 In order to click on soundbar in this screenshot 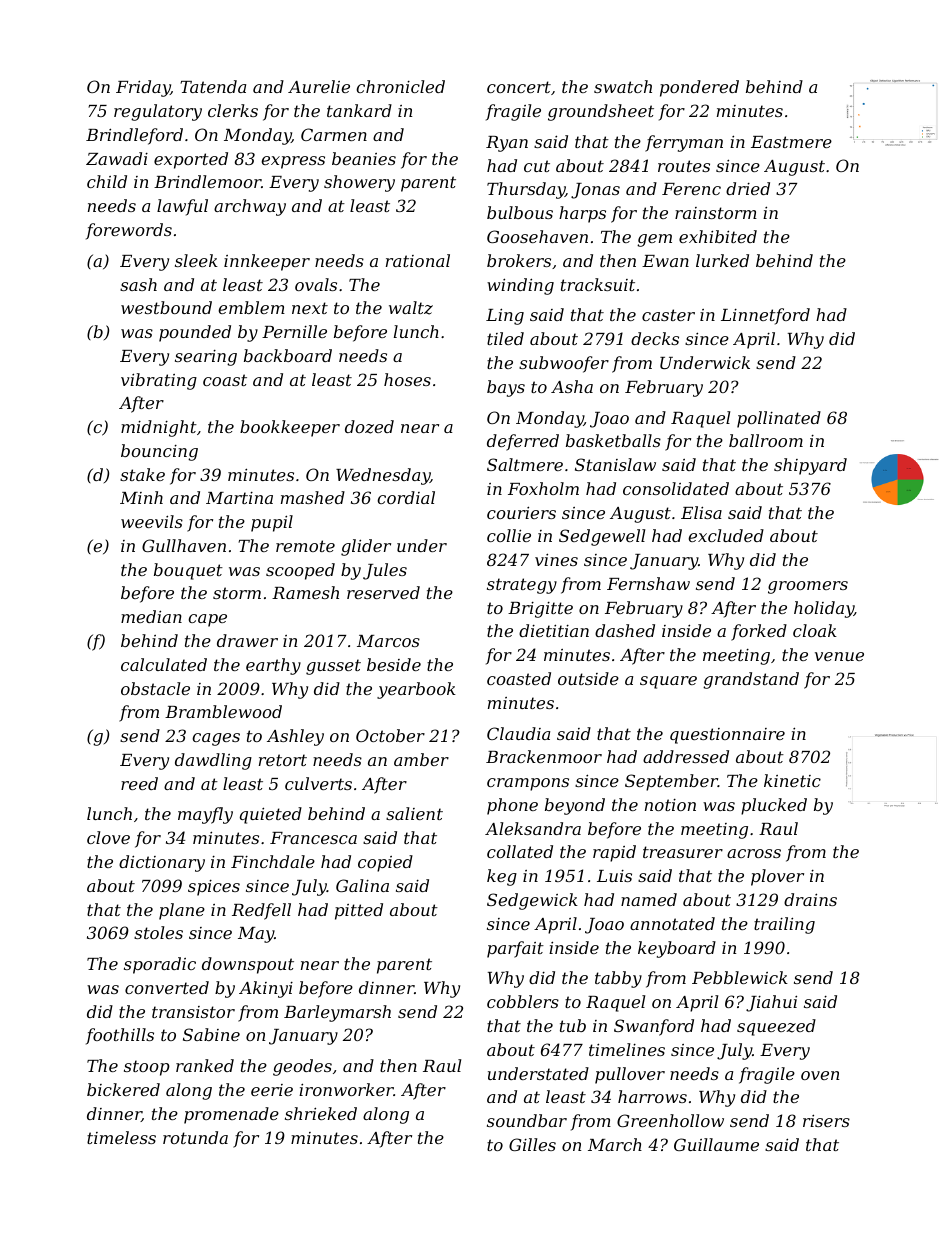, I will do `click(527, 1120)`.
